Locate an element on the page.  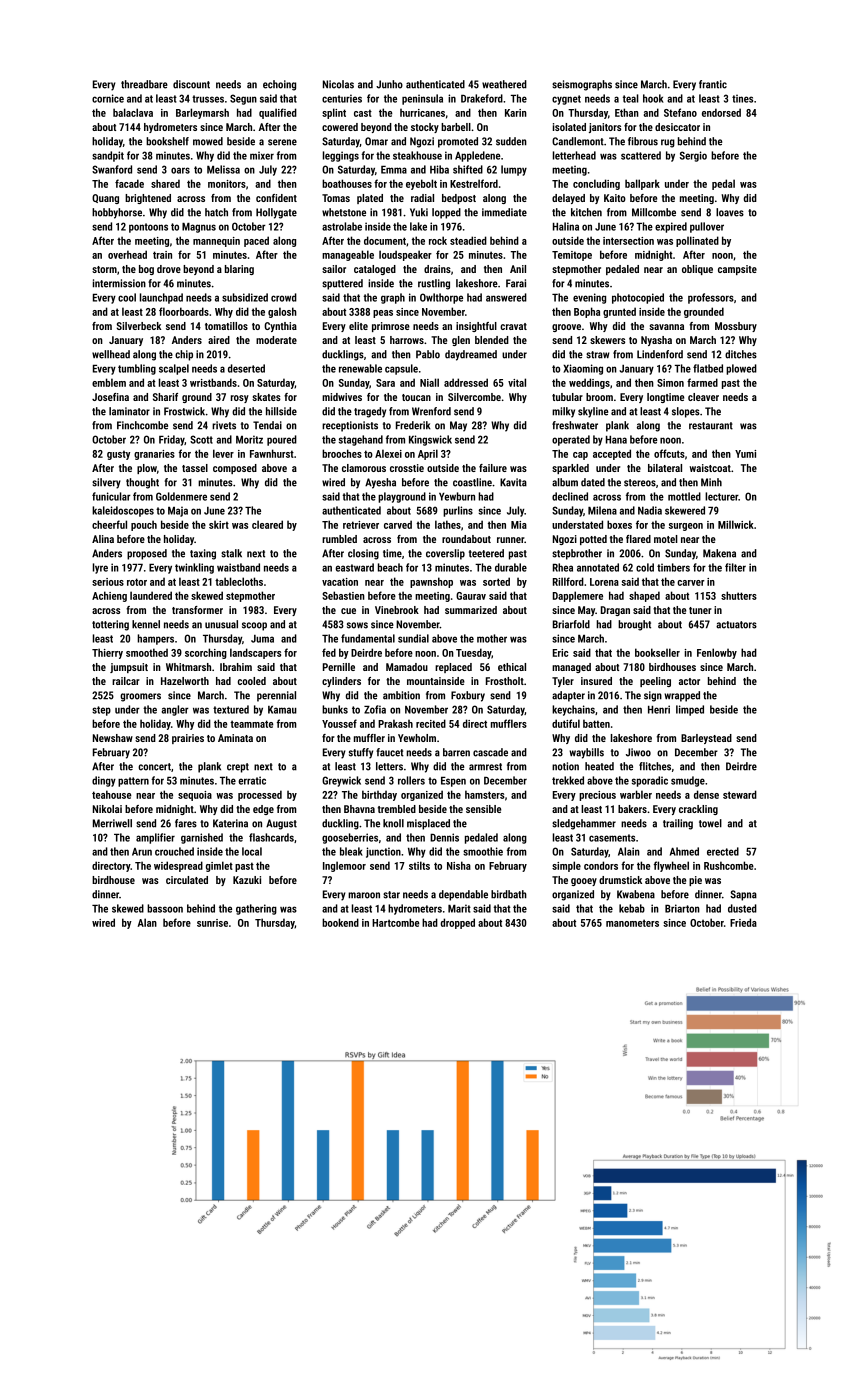
paced is located at coordinates (256, 241).
